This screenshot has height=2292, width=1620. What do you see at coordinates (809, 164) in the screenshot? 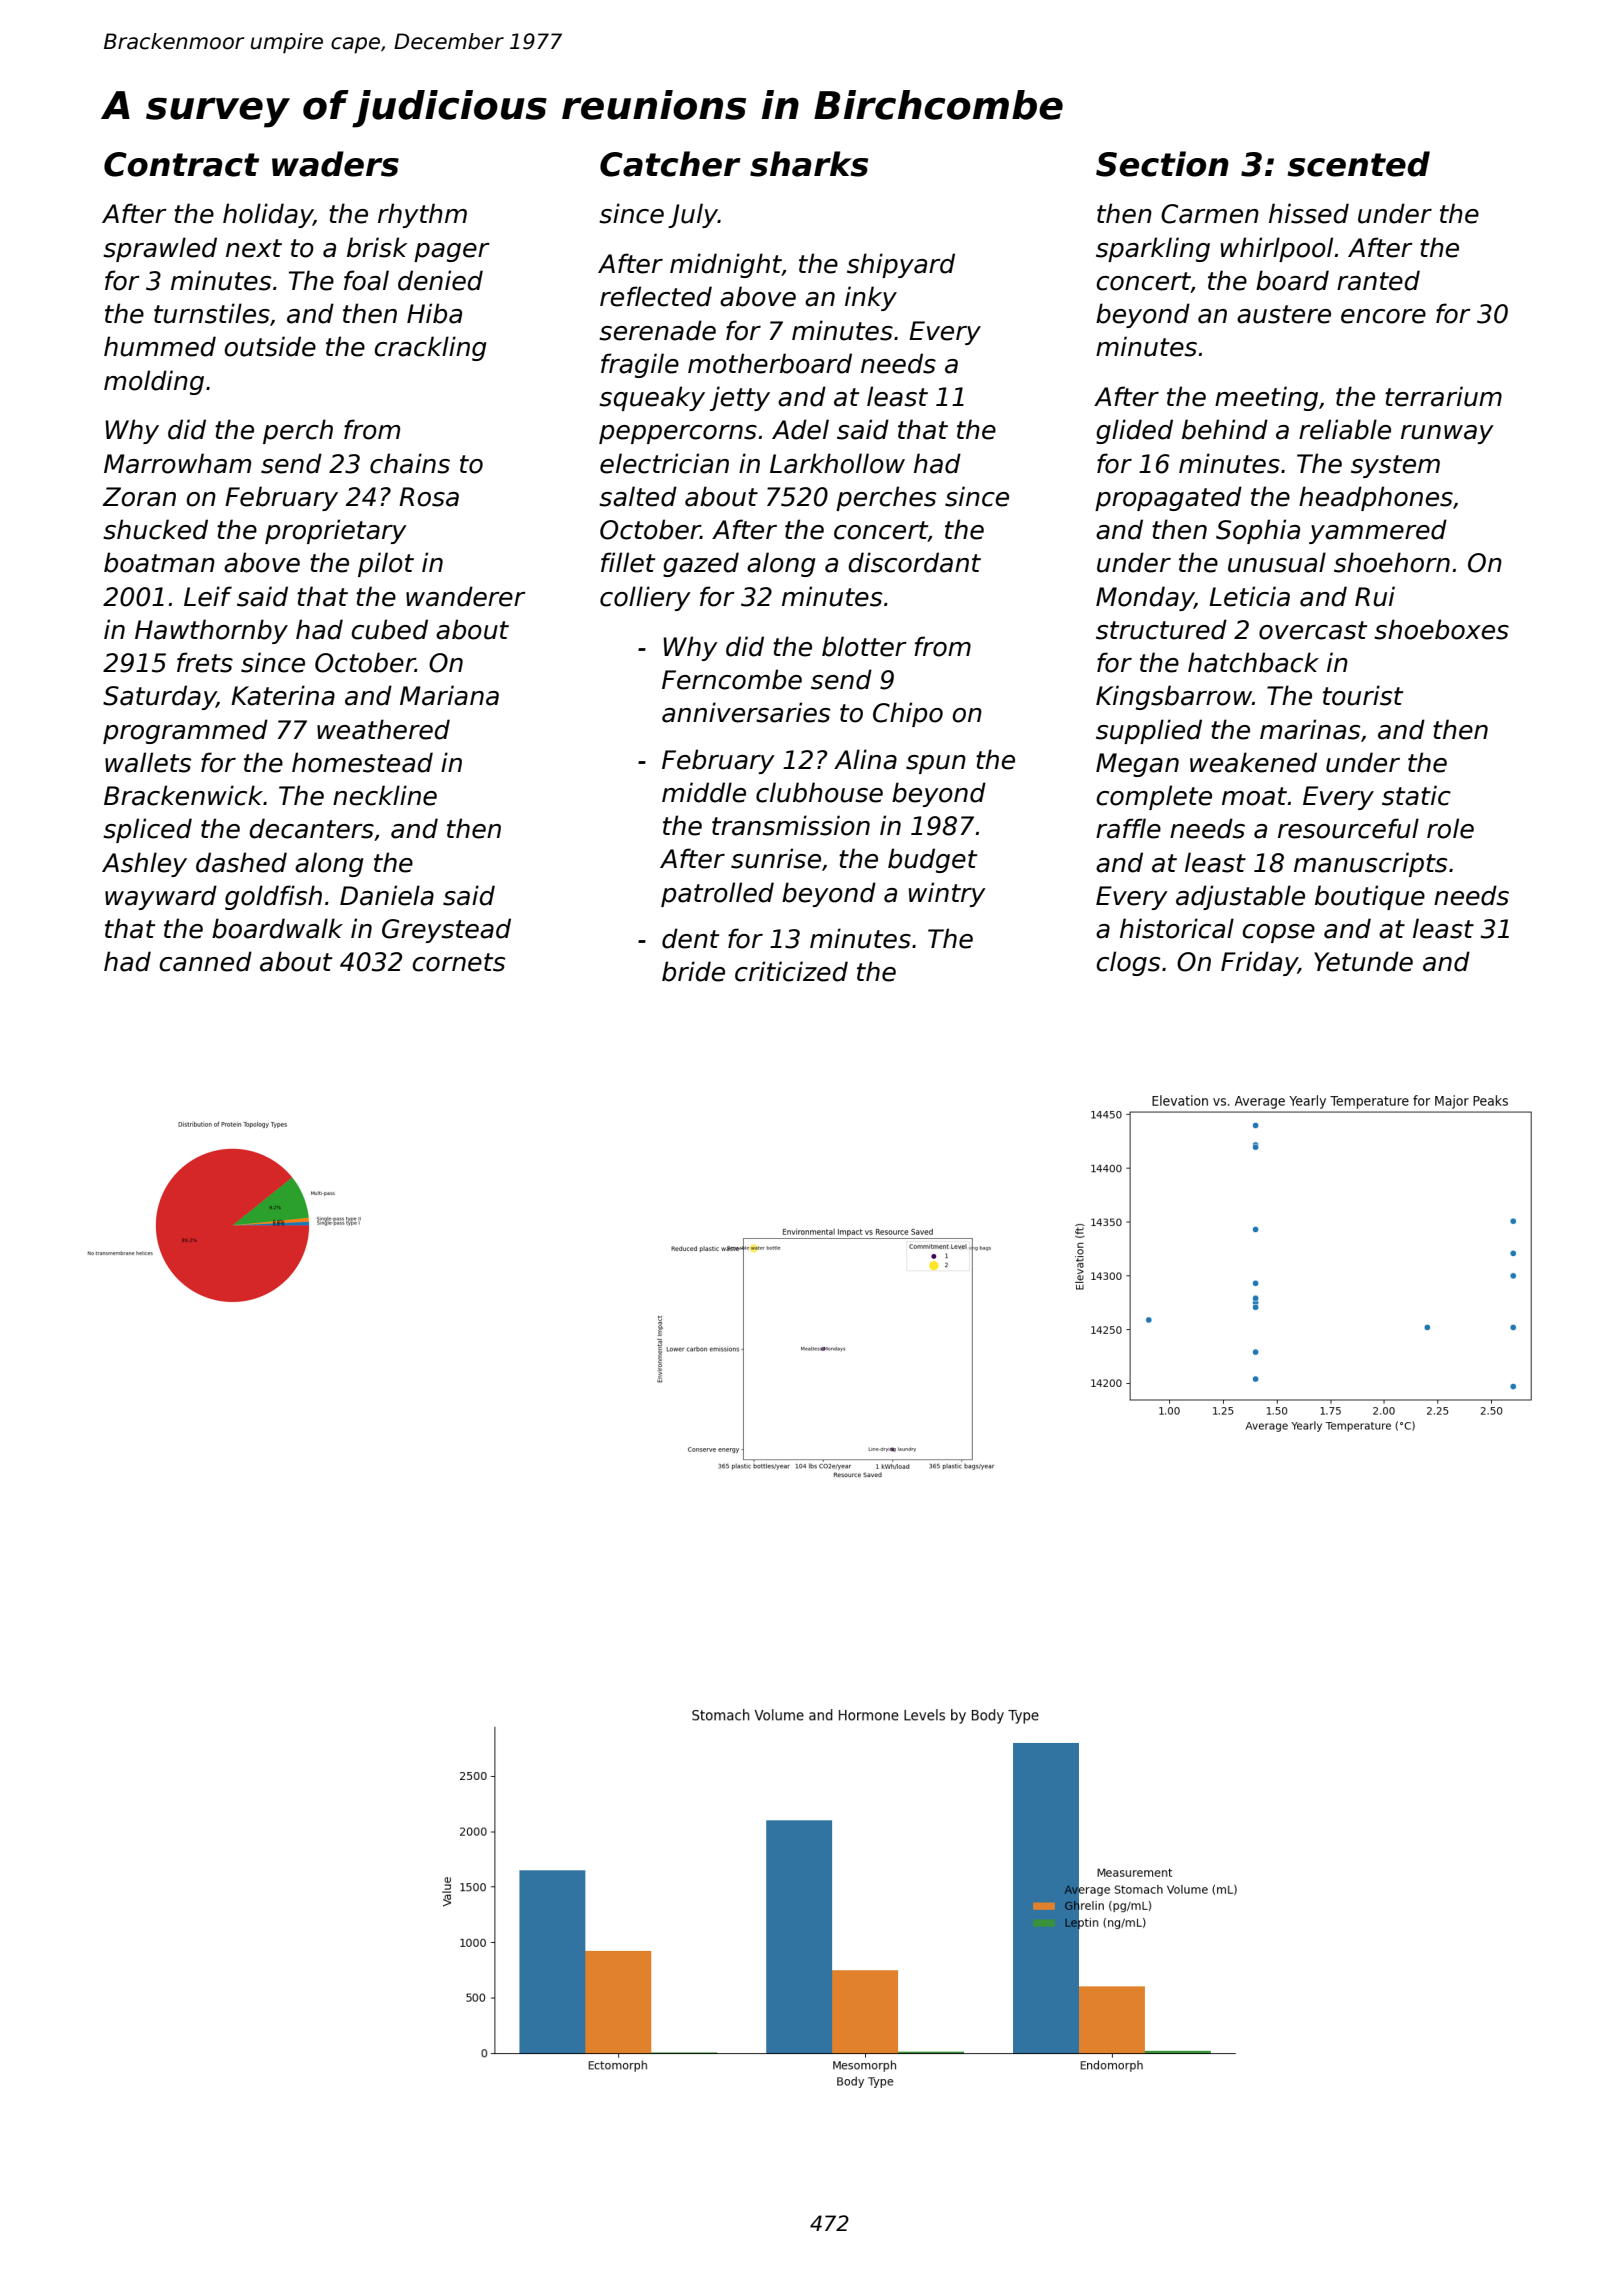
I see `sharks` at bounding box center [809, 164].
